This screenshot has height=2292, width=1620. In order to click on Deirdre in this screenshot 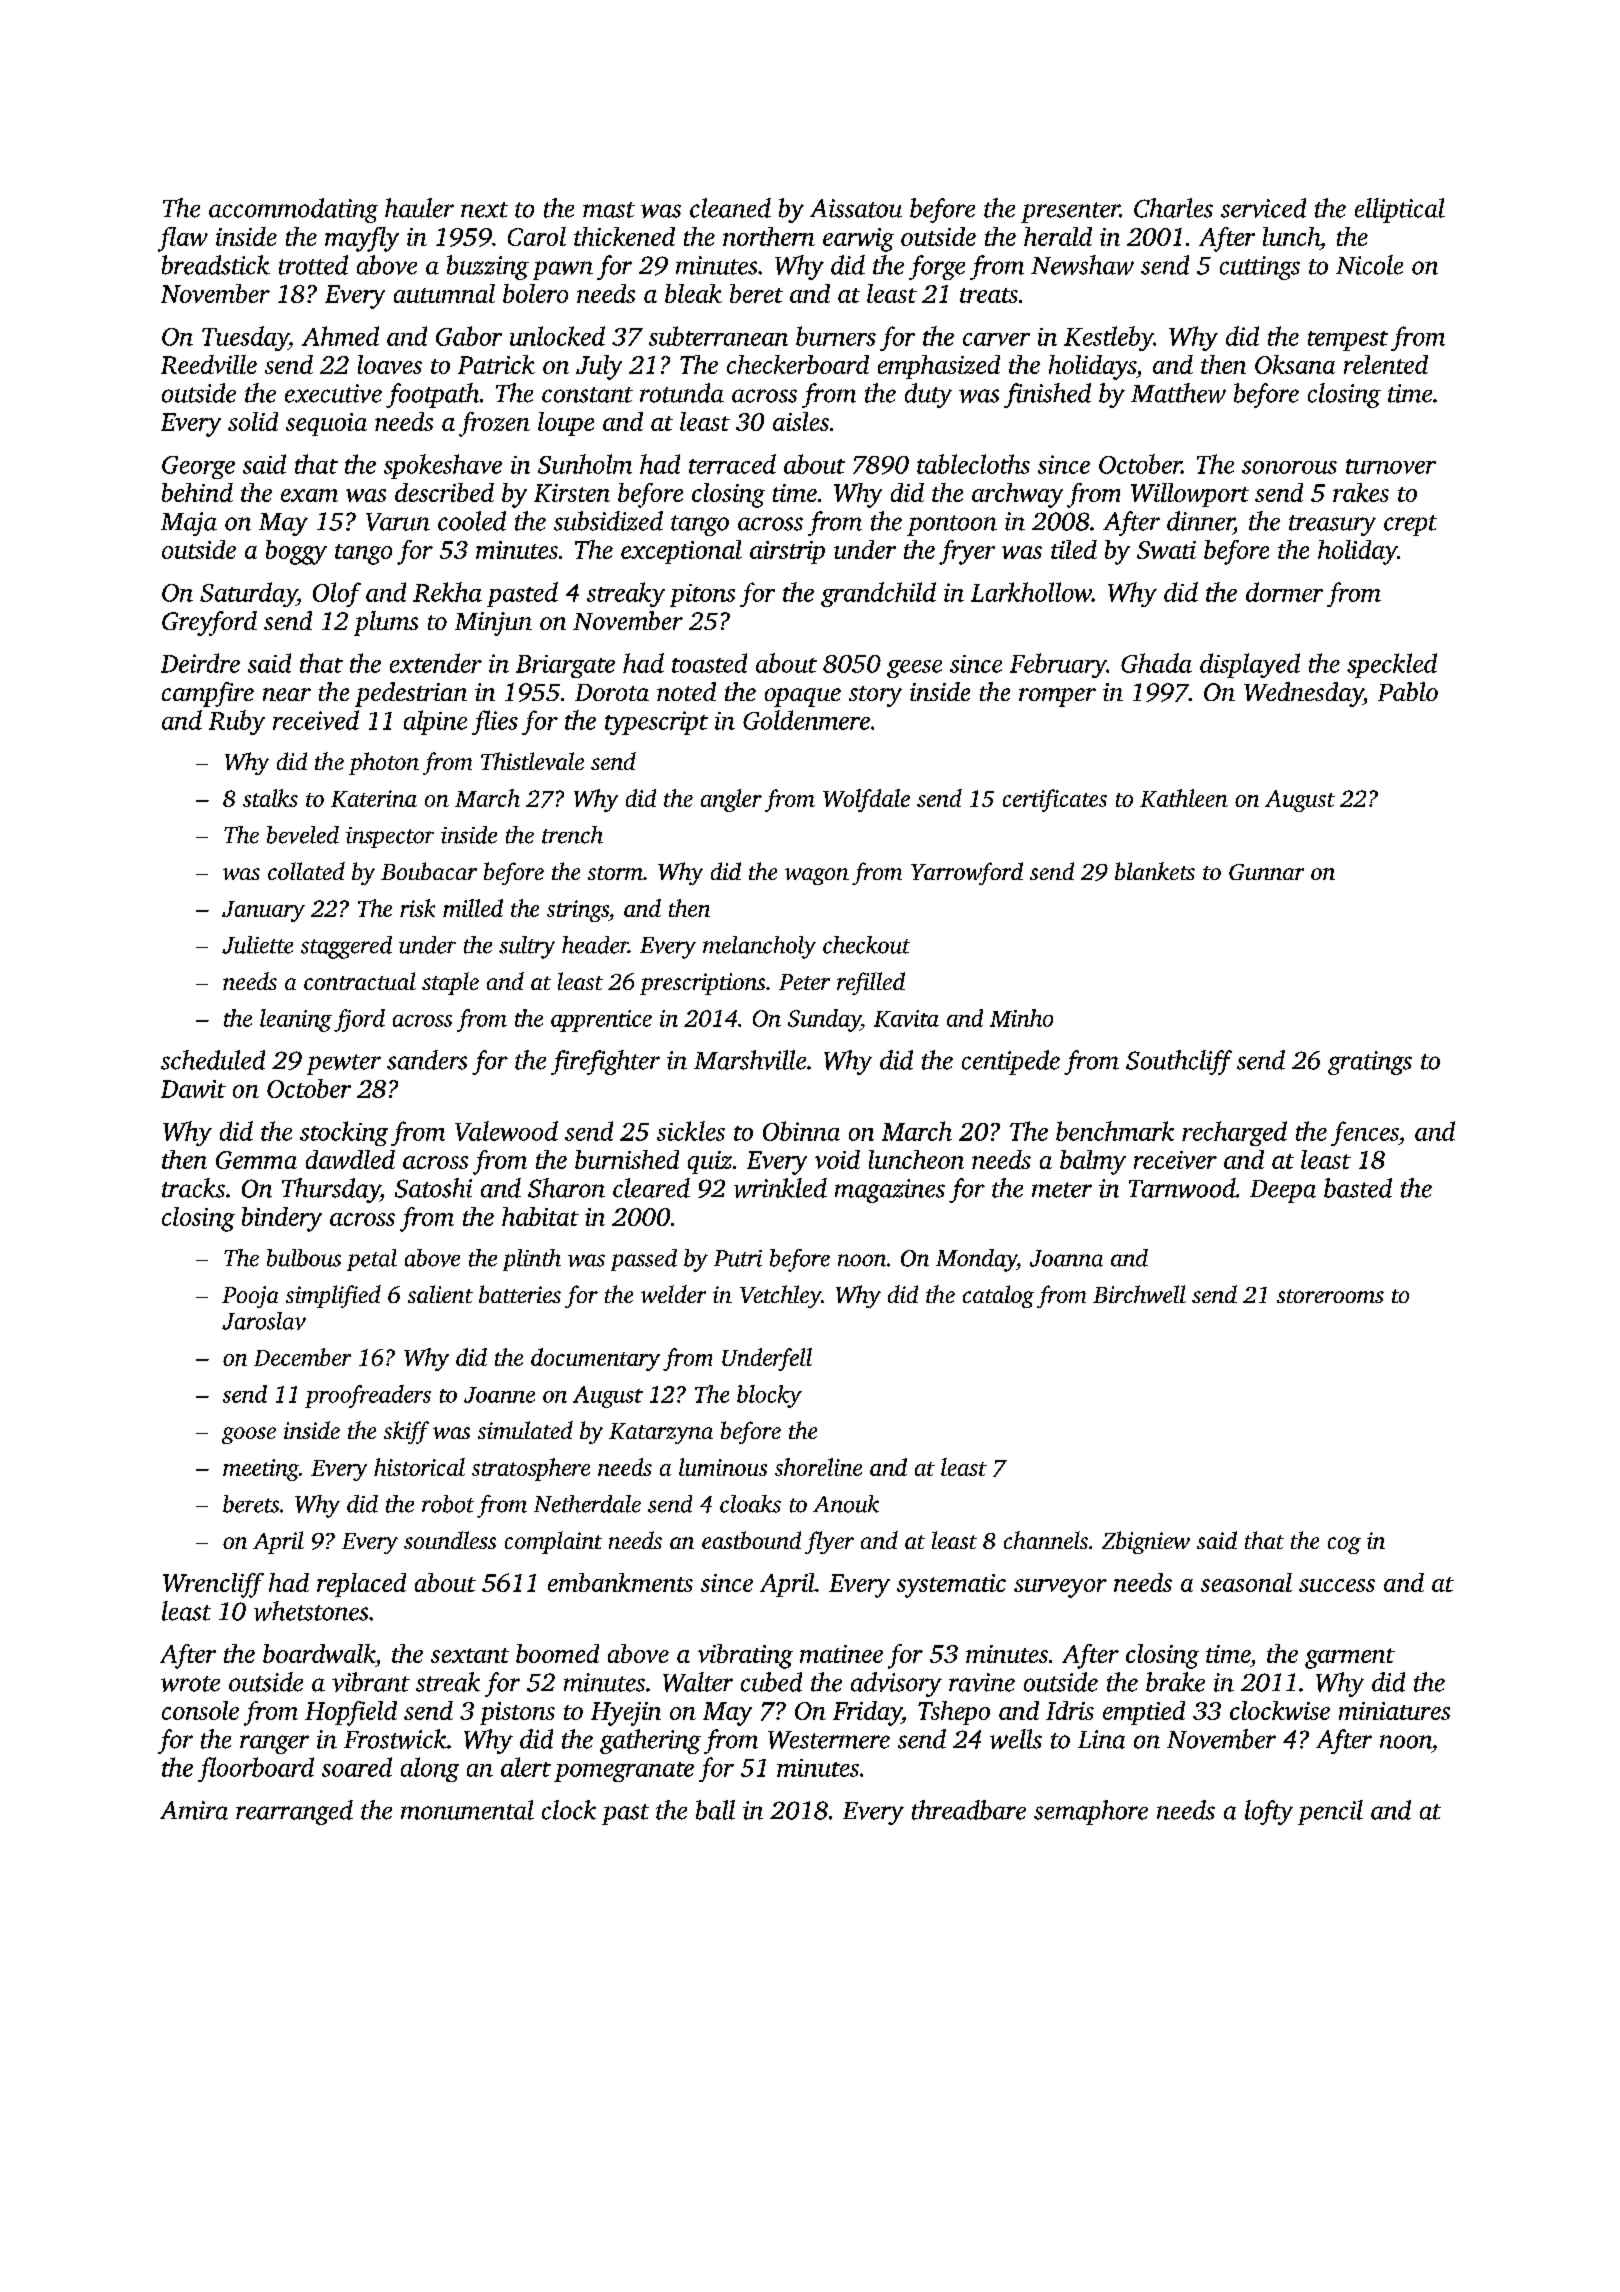, I will do `click(200, 663)`.
